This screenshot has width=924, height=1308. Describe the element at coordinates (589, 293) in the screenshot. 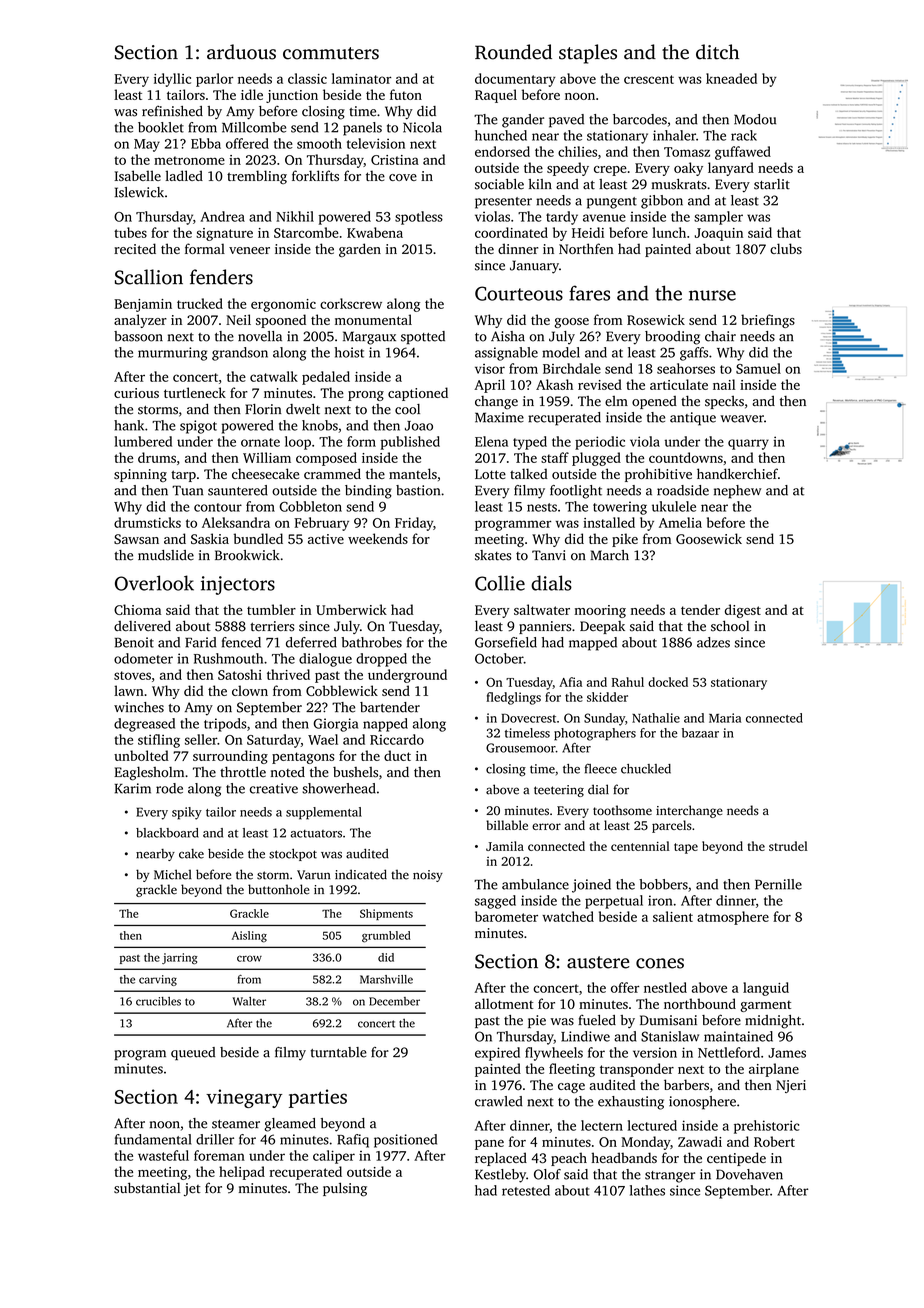

I see `fares` at that location.
